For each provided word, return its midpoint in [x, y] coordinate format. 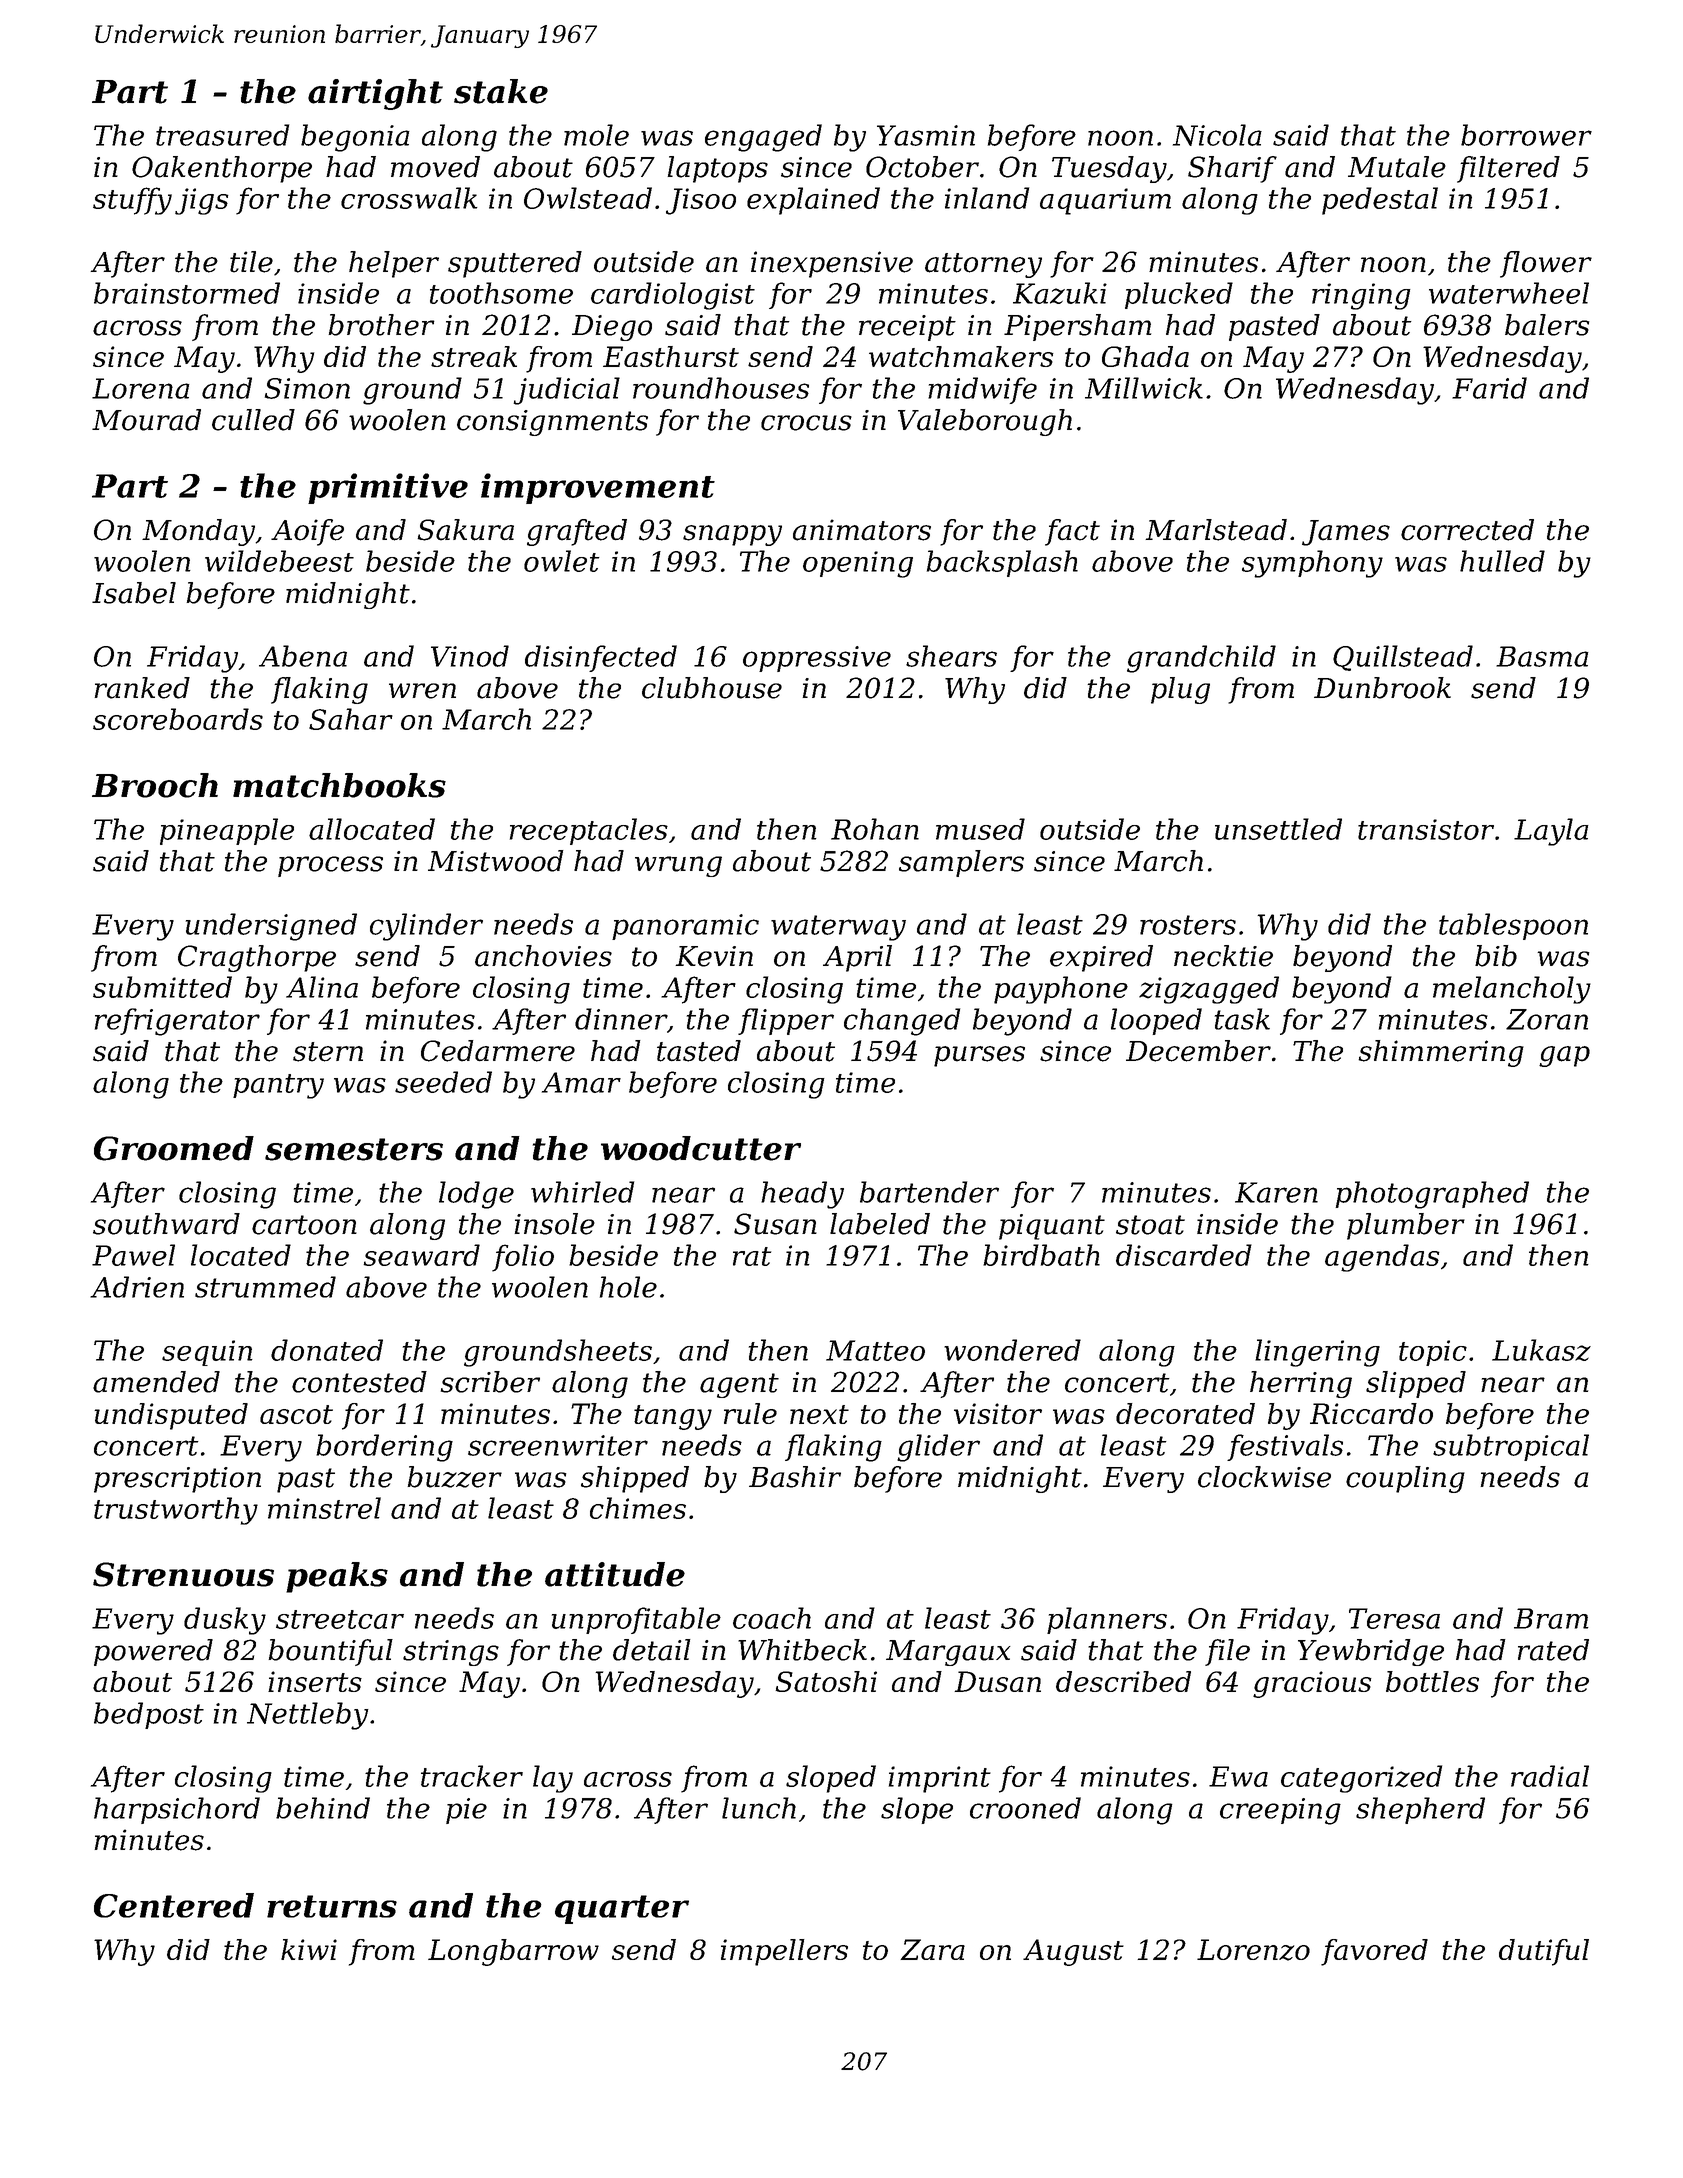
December [1198, 1051]
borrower [1526, 135]
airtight [375, 94]
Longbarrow [513, 1952]
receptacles [589, 831]
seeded [443, 1082]
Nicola [1217, 135]
